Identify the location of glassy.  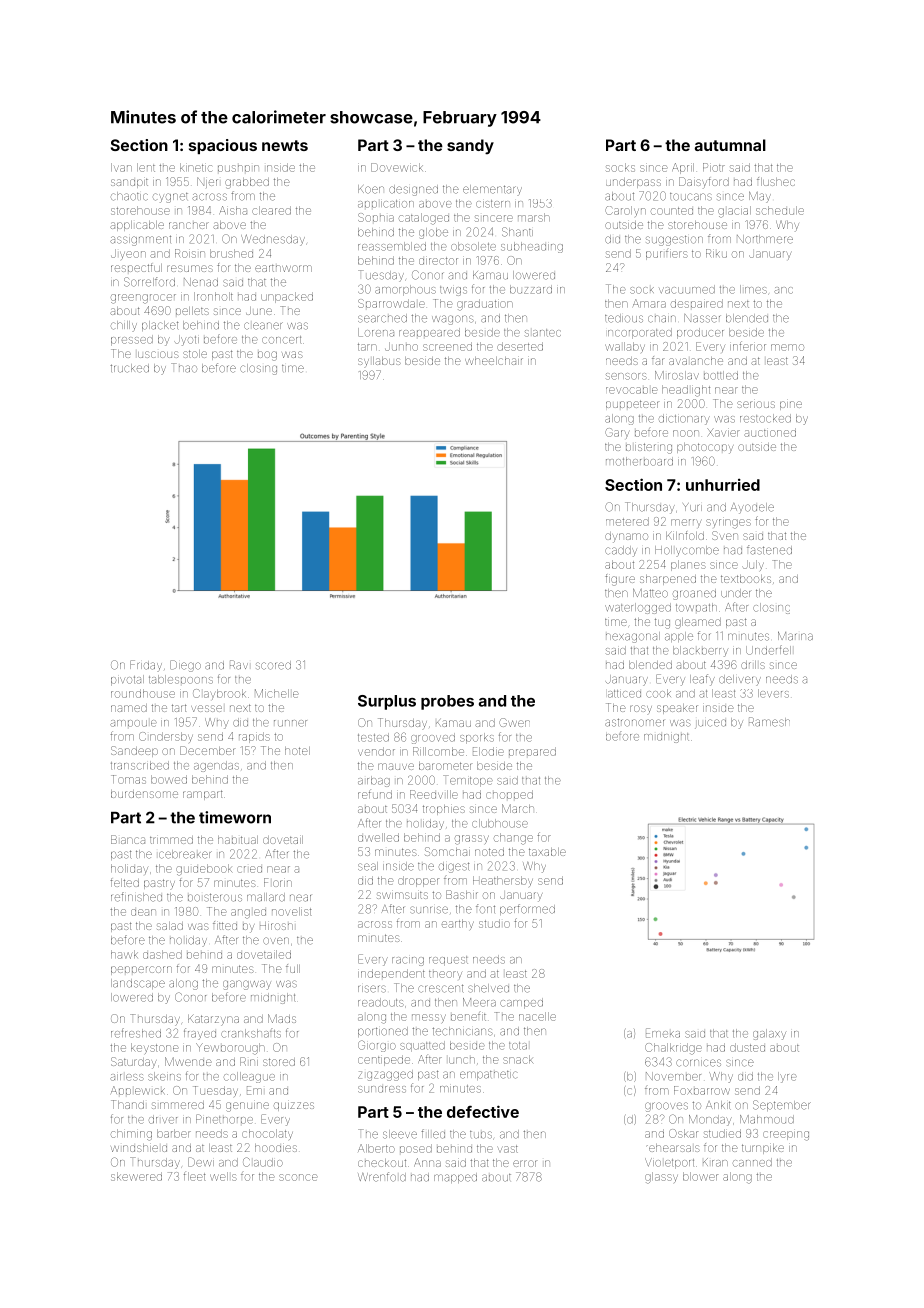
(661, 1178).
